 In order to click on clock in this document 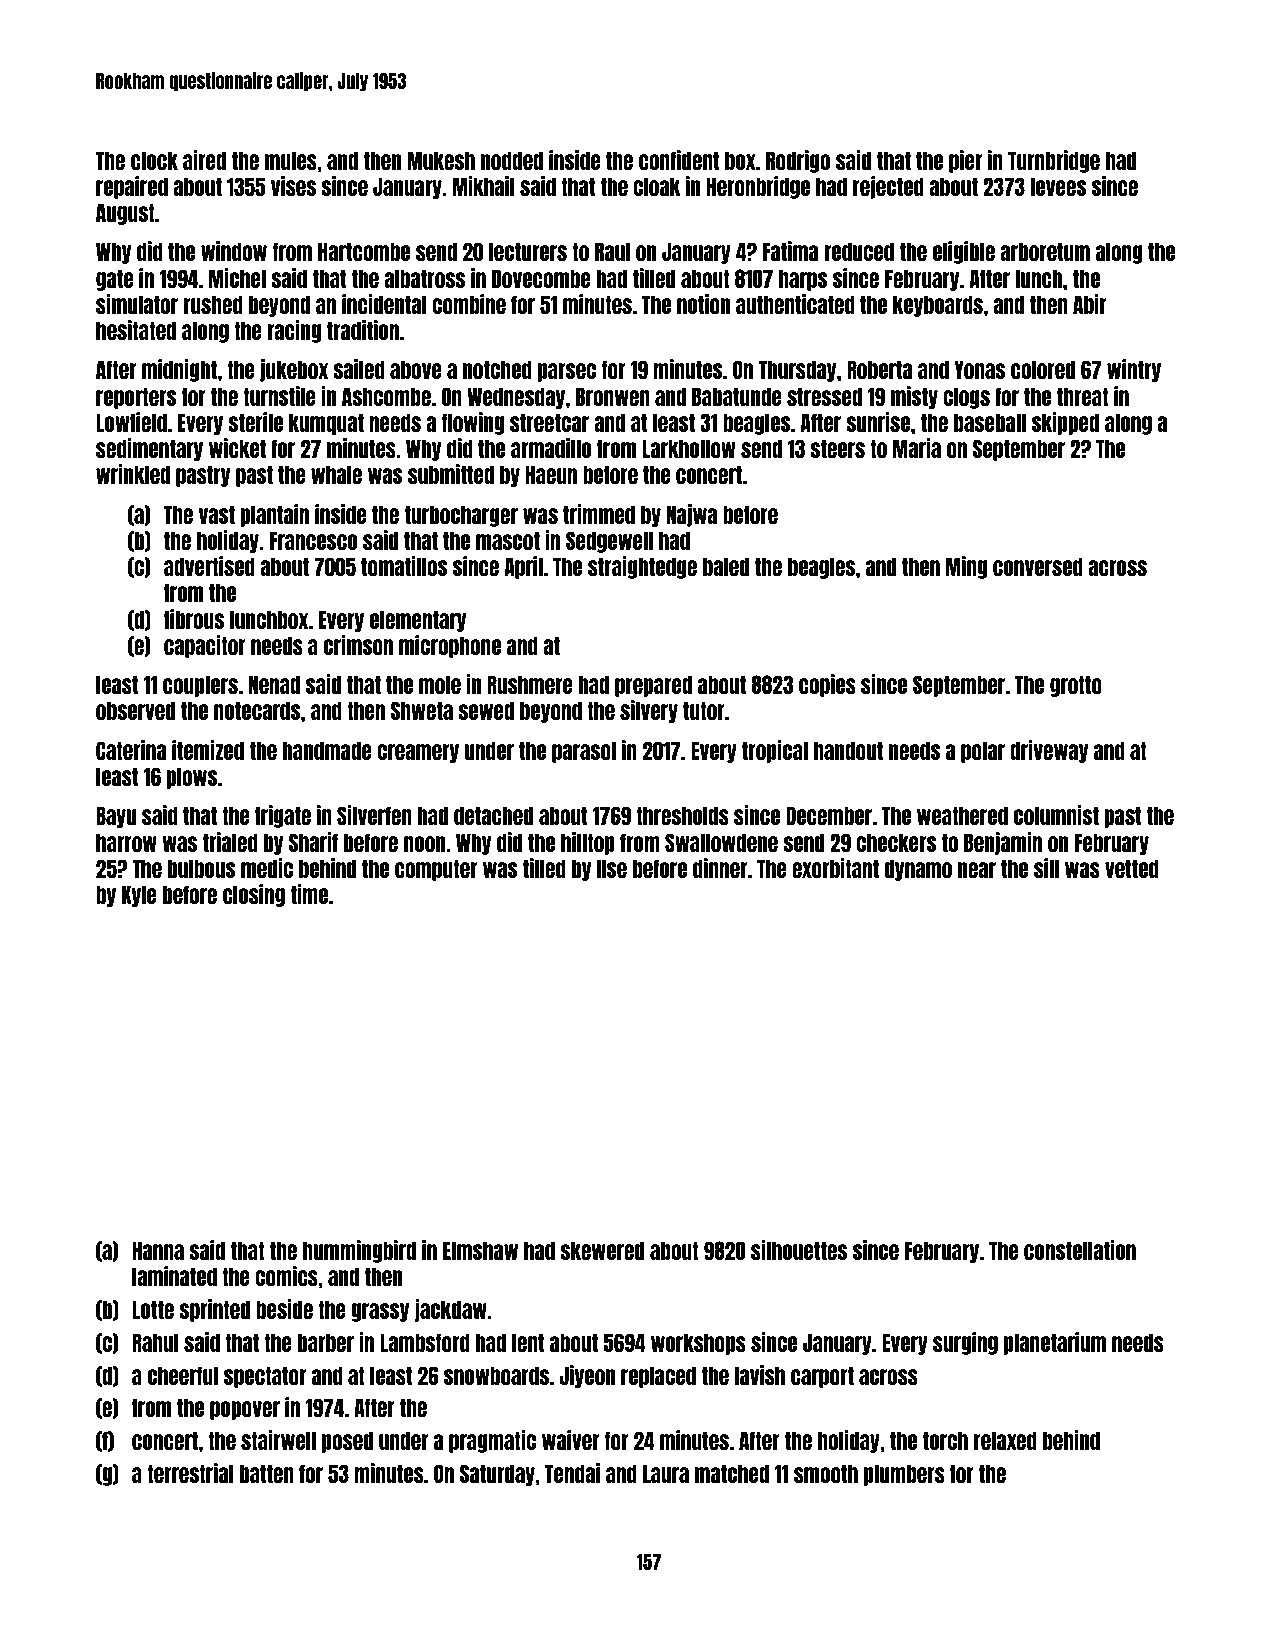, I will do `click(154, 160)`.
